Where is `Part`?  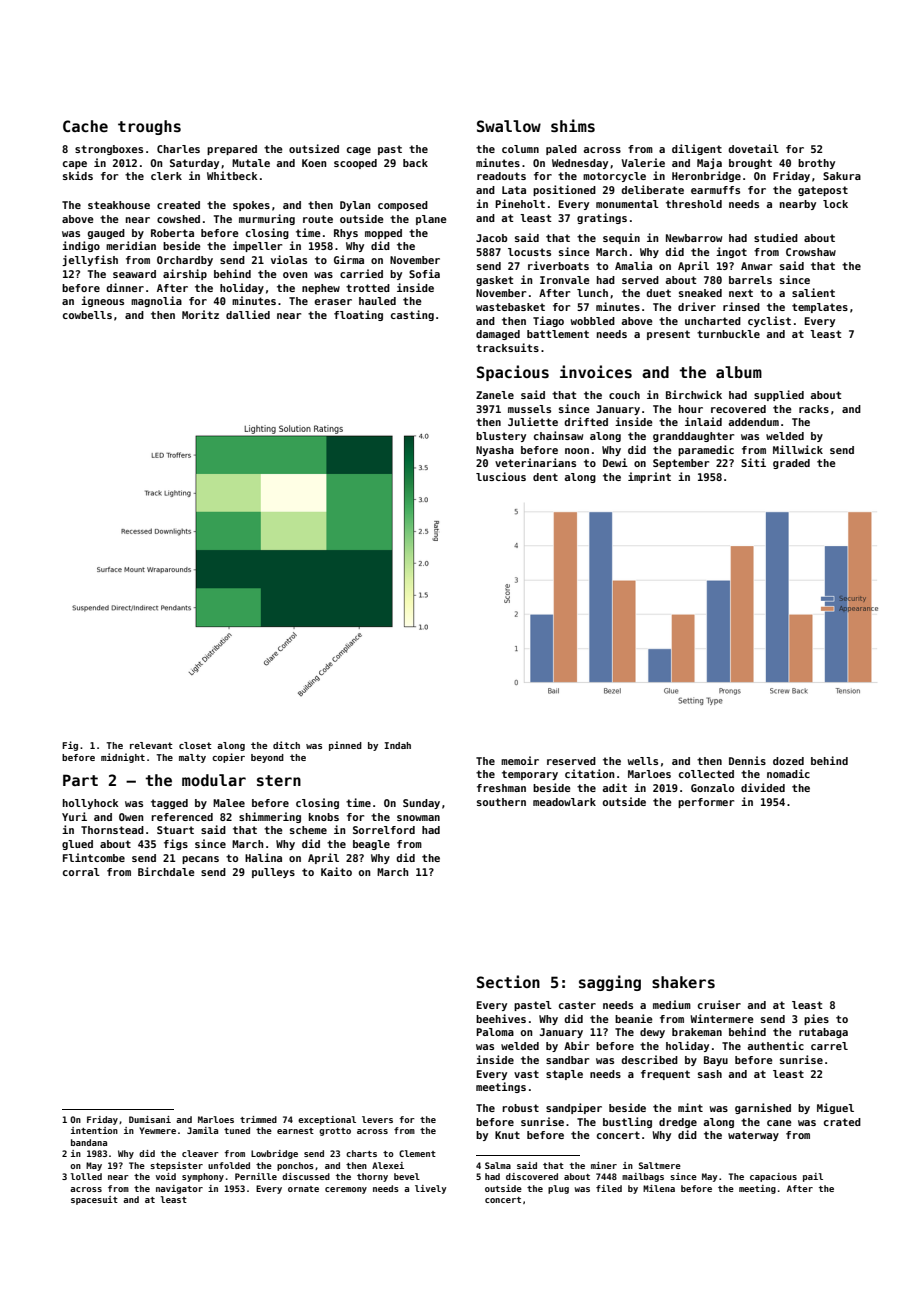
Part is located at coordinates (80, 780).
